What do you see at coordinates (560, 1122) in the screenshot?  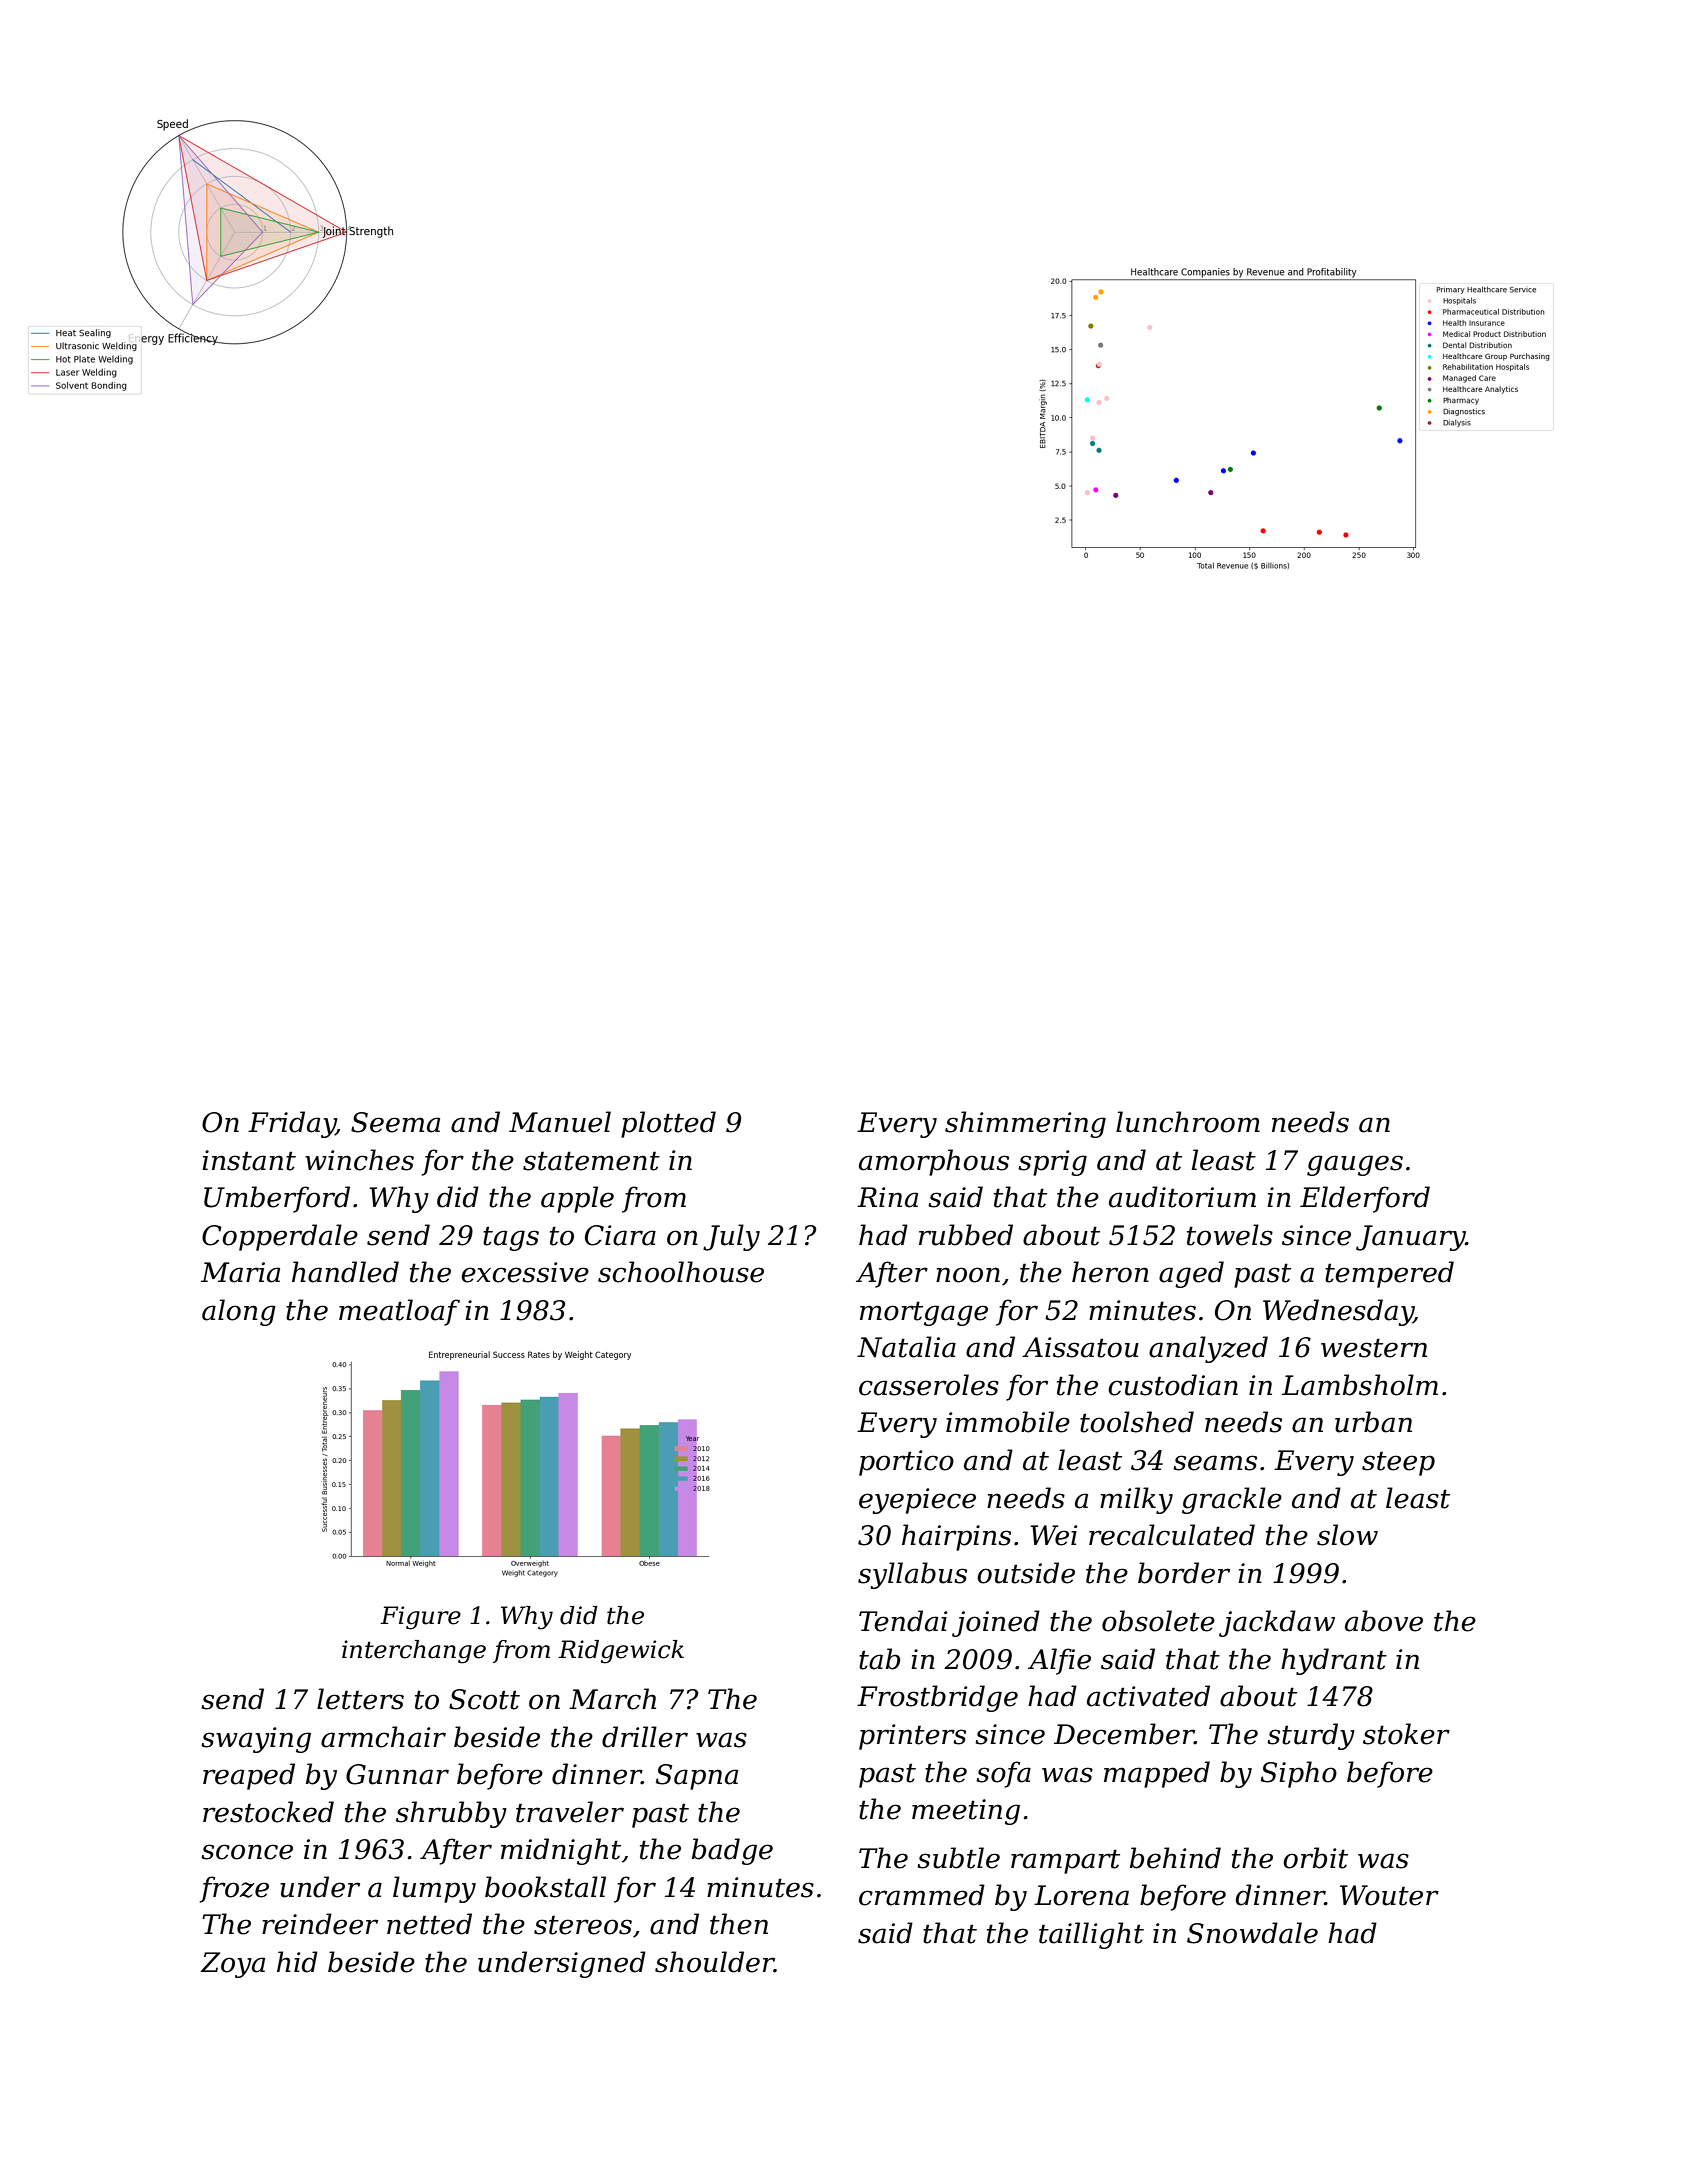 I see `Manuel` at bounding box center [560, 1122].
